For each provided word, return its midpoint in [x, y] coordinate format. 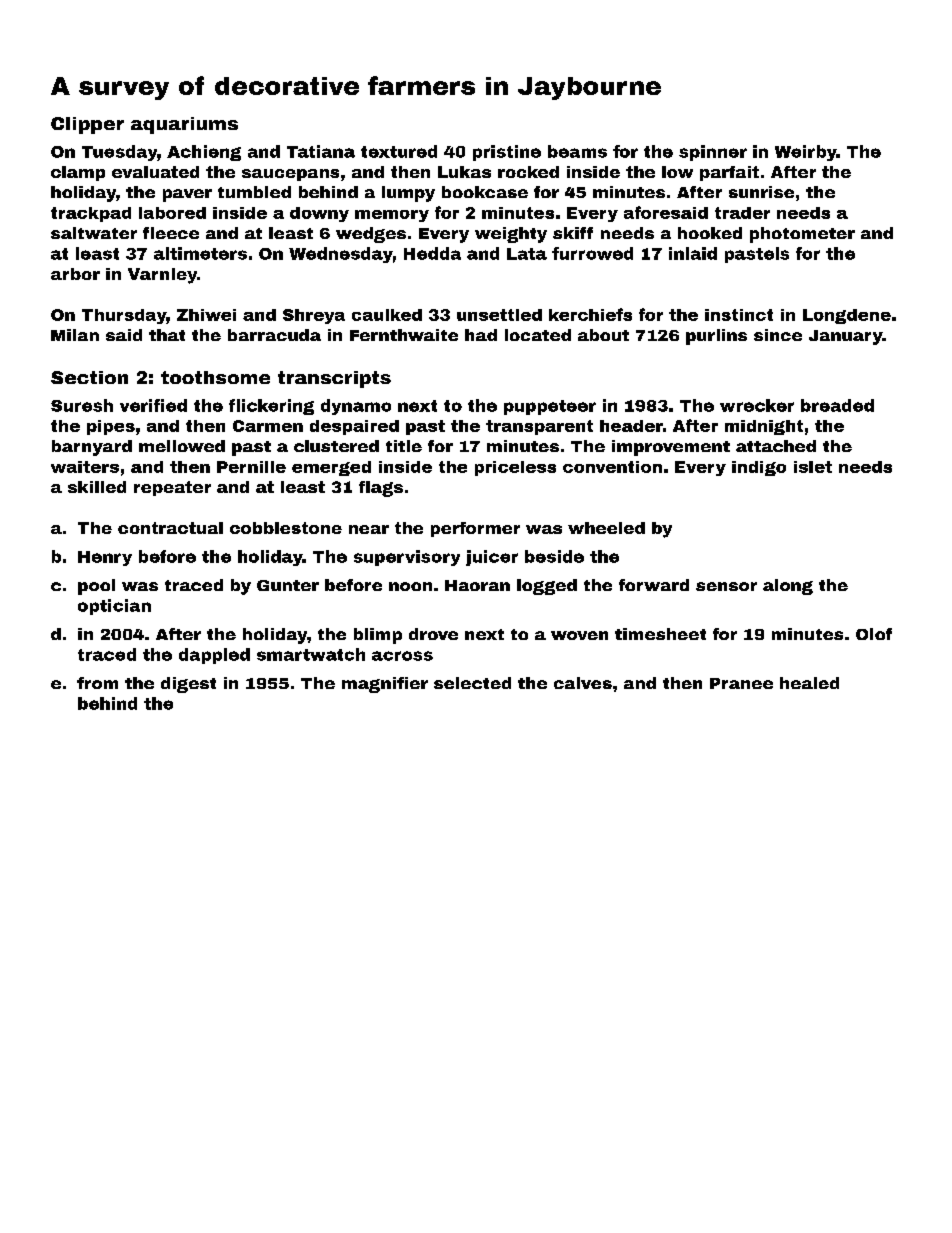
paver [187, 195]
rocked [528, 172]
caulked [387, 315]
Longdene [847, 316]
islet [813, 467]
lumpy [408, 194]
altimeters [200, 253]
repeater [172, 488]
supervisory [407, 558]
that [167, 335]
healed [809, 683]
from [97, 683]
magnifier [385, 685]
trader [742, 213]
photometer [802, 235]
